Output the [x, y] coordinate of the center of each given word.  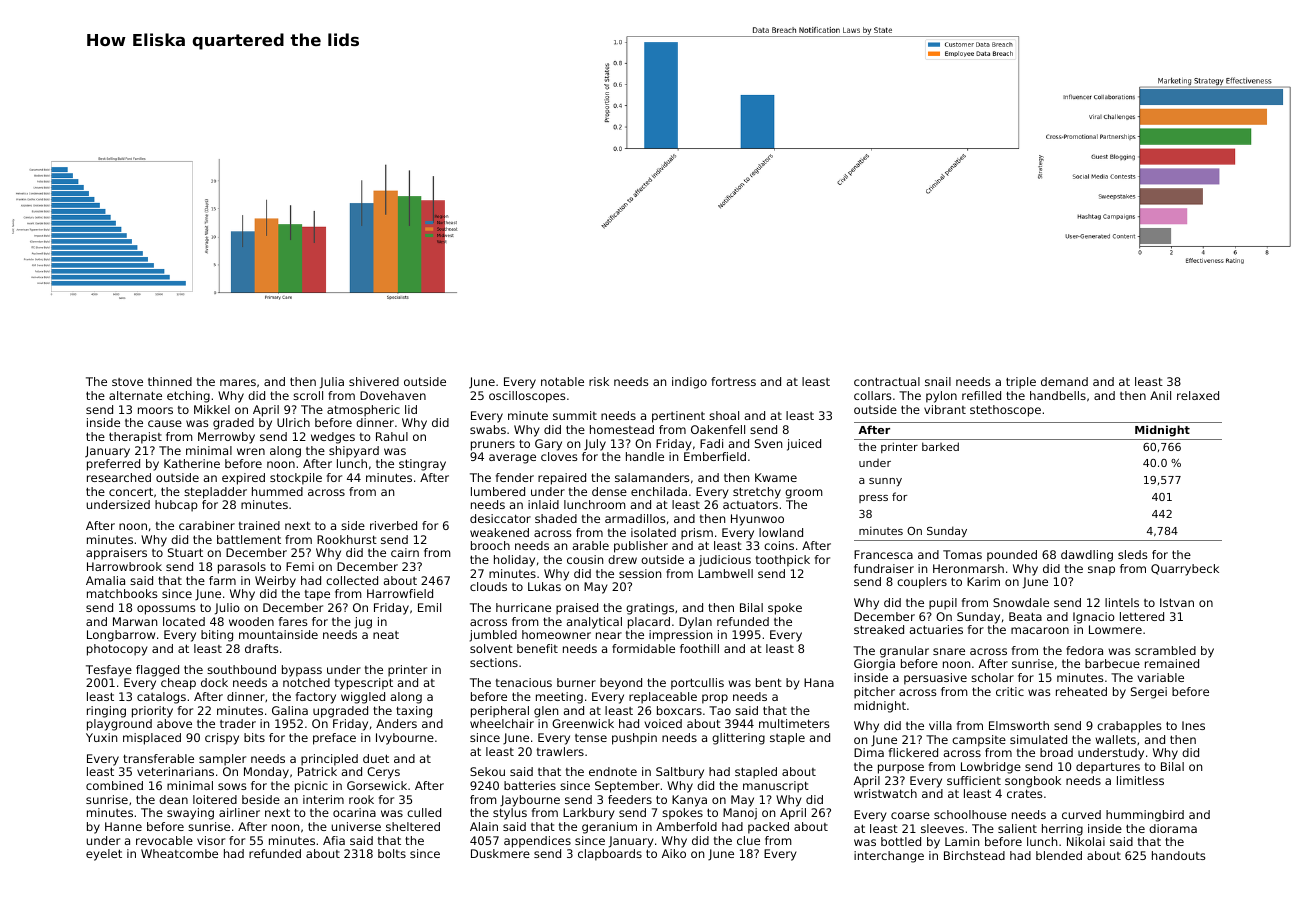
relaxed [1198, 395]
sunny [885, 482]
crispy [222, 739]
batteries [530, 785]
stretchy [757, 493]
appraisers [116, 554]
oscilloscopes [527, 397]
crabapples [1129, 727]
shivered [374, 381]
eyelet [104, 855]
